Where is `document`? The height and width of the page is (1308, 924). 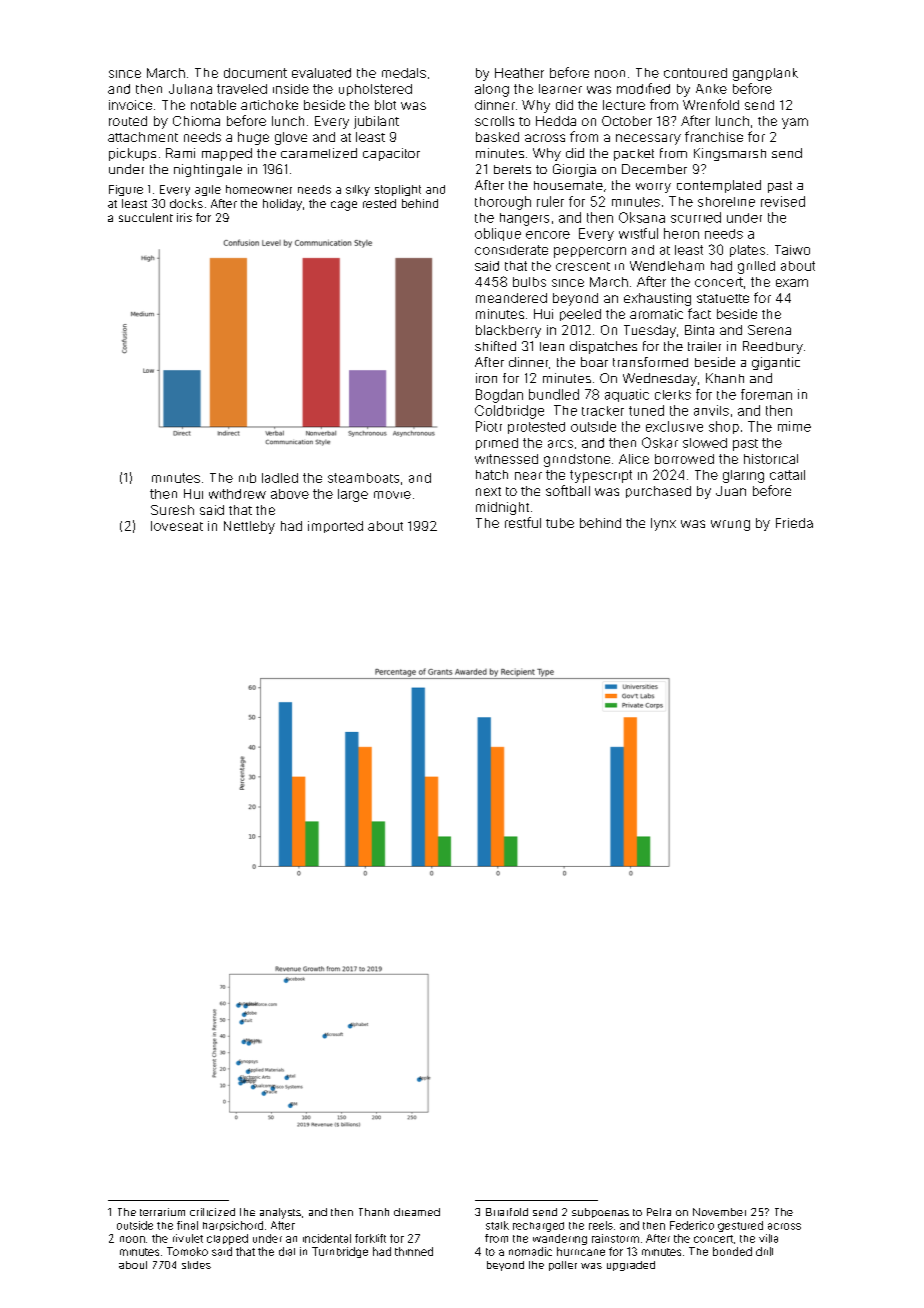 document is located at coordinates (255, 73).
